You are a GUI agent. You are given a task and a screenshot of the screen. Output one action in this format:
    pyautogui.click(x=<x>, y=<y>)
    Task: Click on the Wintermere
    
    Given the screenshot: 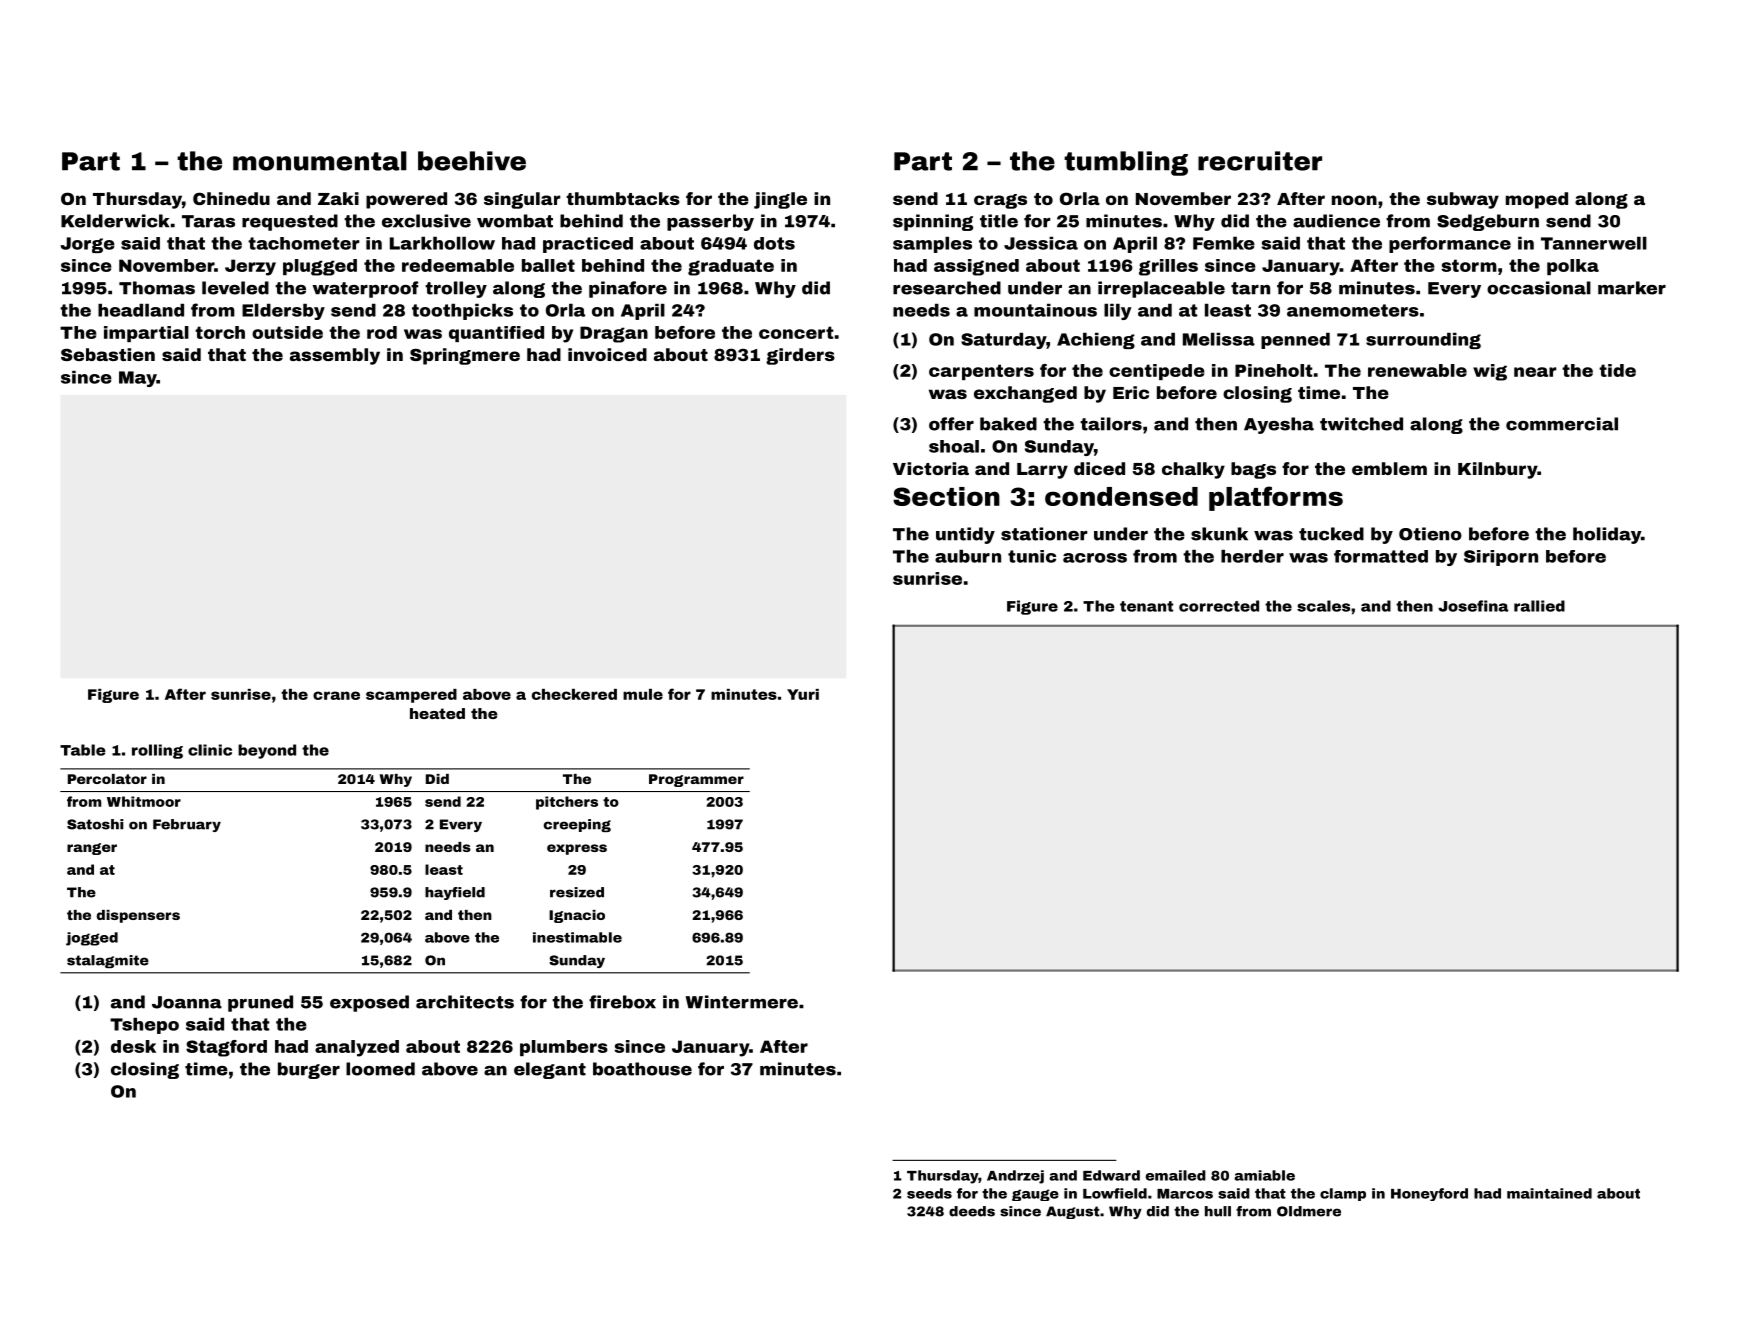 What is the action you would take?
    pyautogui.click(x=741, y=1002)
